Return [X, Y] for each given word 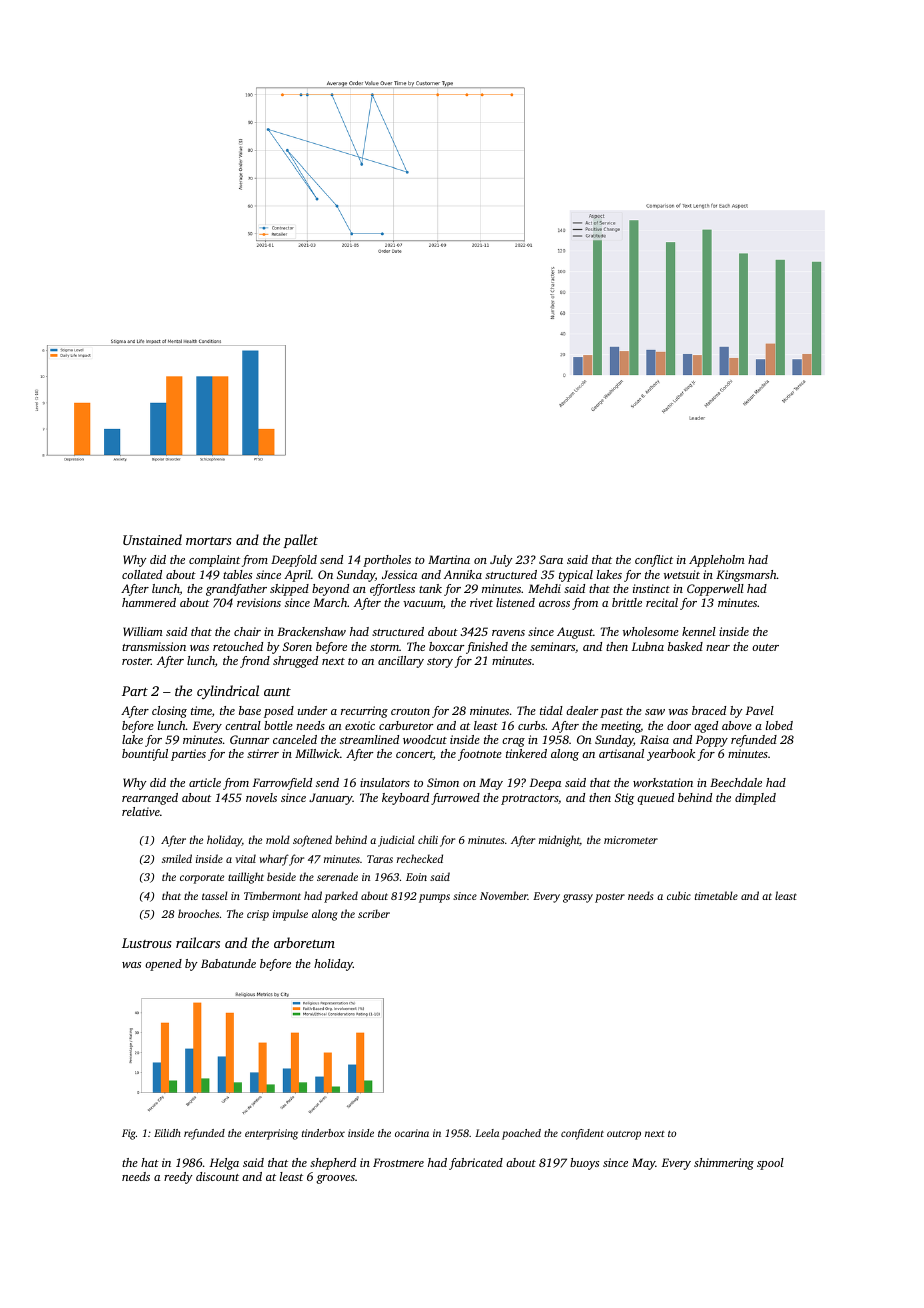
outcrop [624, 1135]
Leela [487, 1133]
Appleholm [717, 561]
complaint [214, 561]
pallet [300, 541]
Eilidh [167, 1133]
